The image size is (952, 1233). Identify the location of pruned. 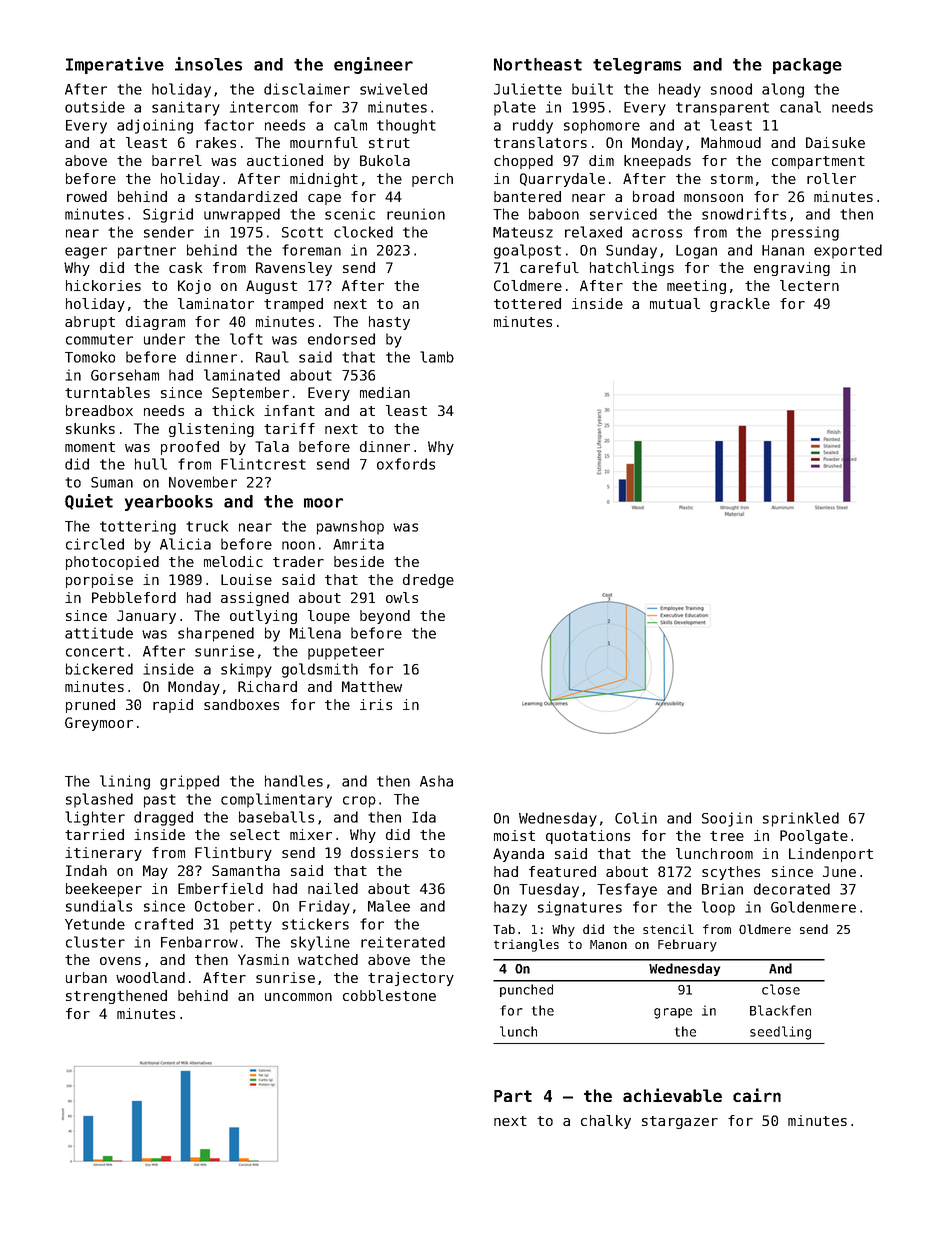
(90, 706).
